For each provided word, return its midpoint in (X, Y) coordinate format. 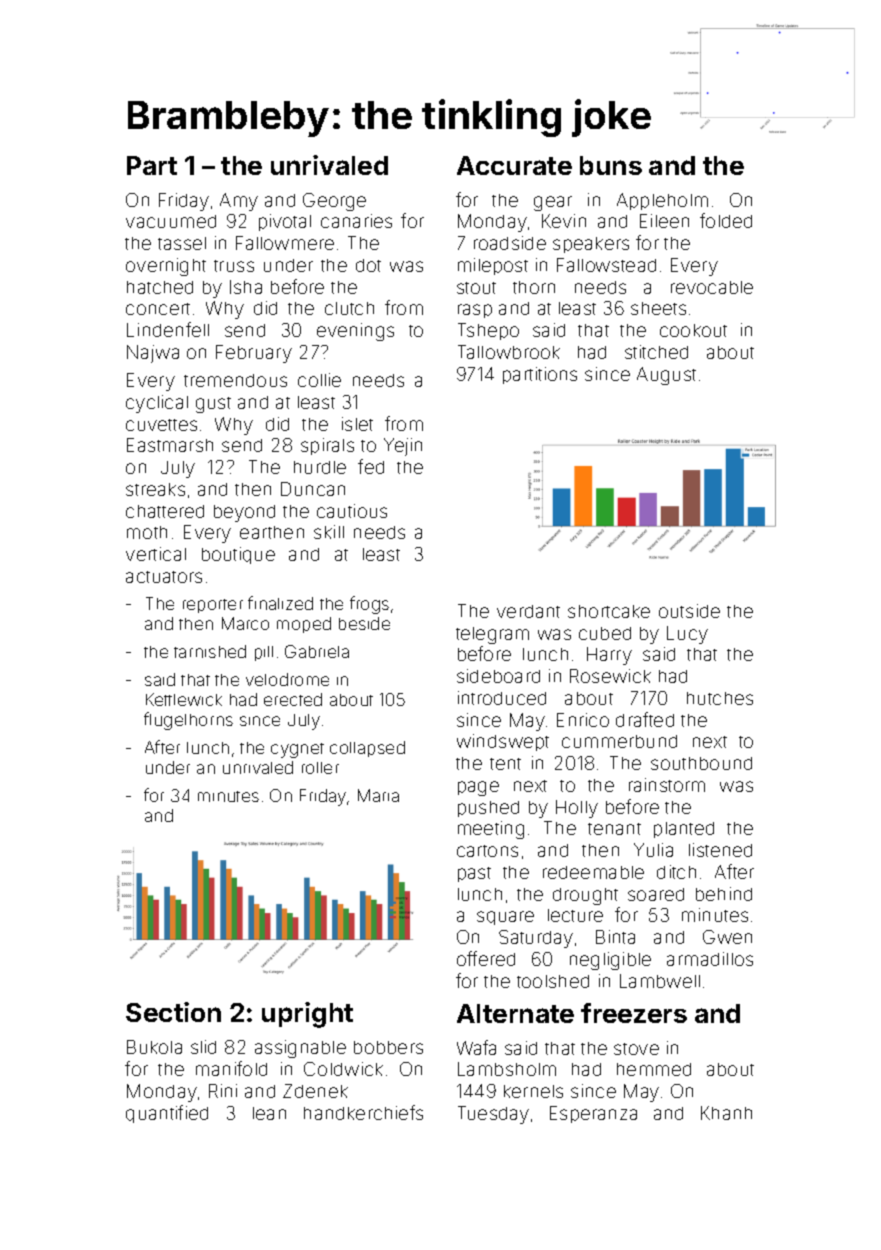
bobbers (388, 1047)
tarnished (210, 651)
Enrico (583, 720)
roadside (510, 243)
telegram (492, 635)
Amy (239, 202)
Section (173, 1012)
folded (726, 220)
